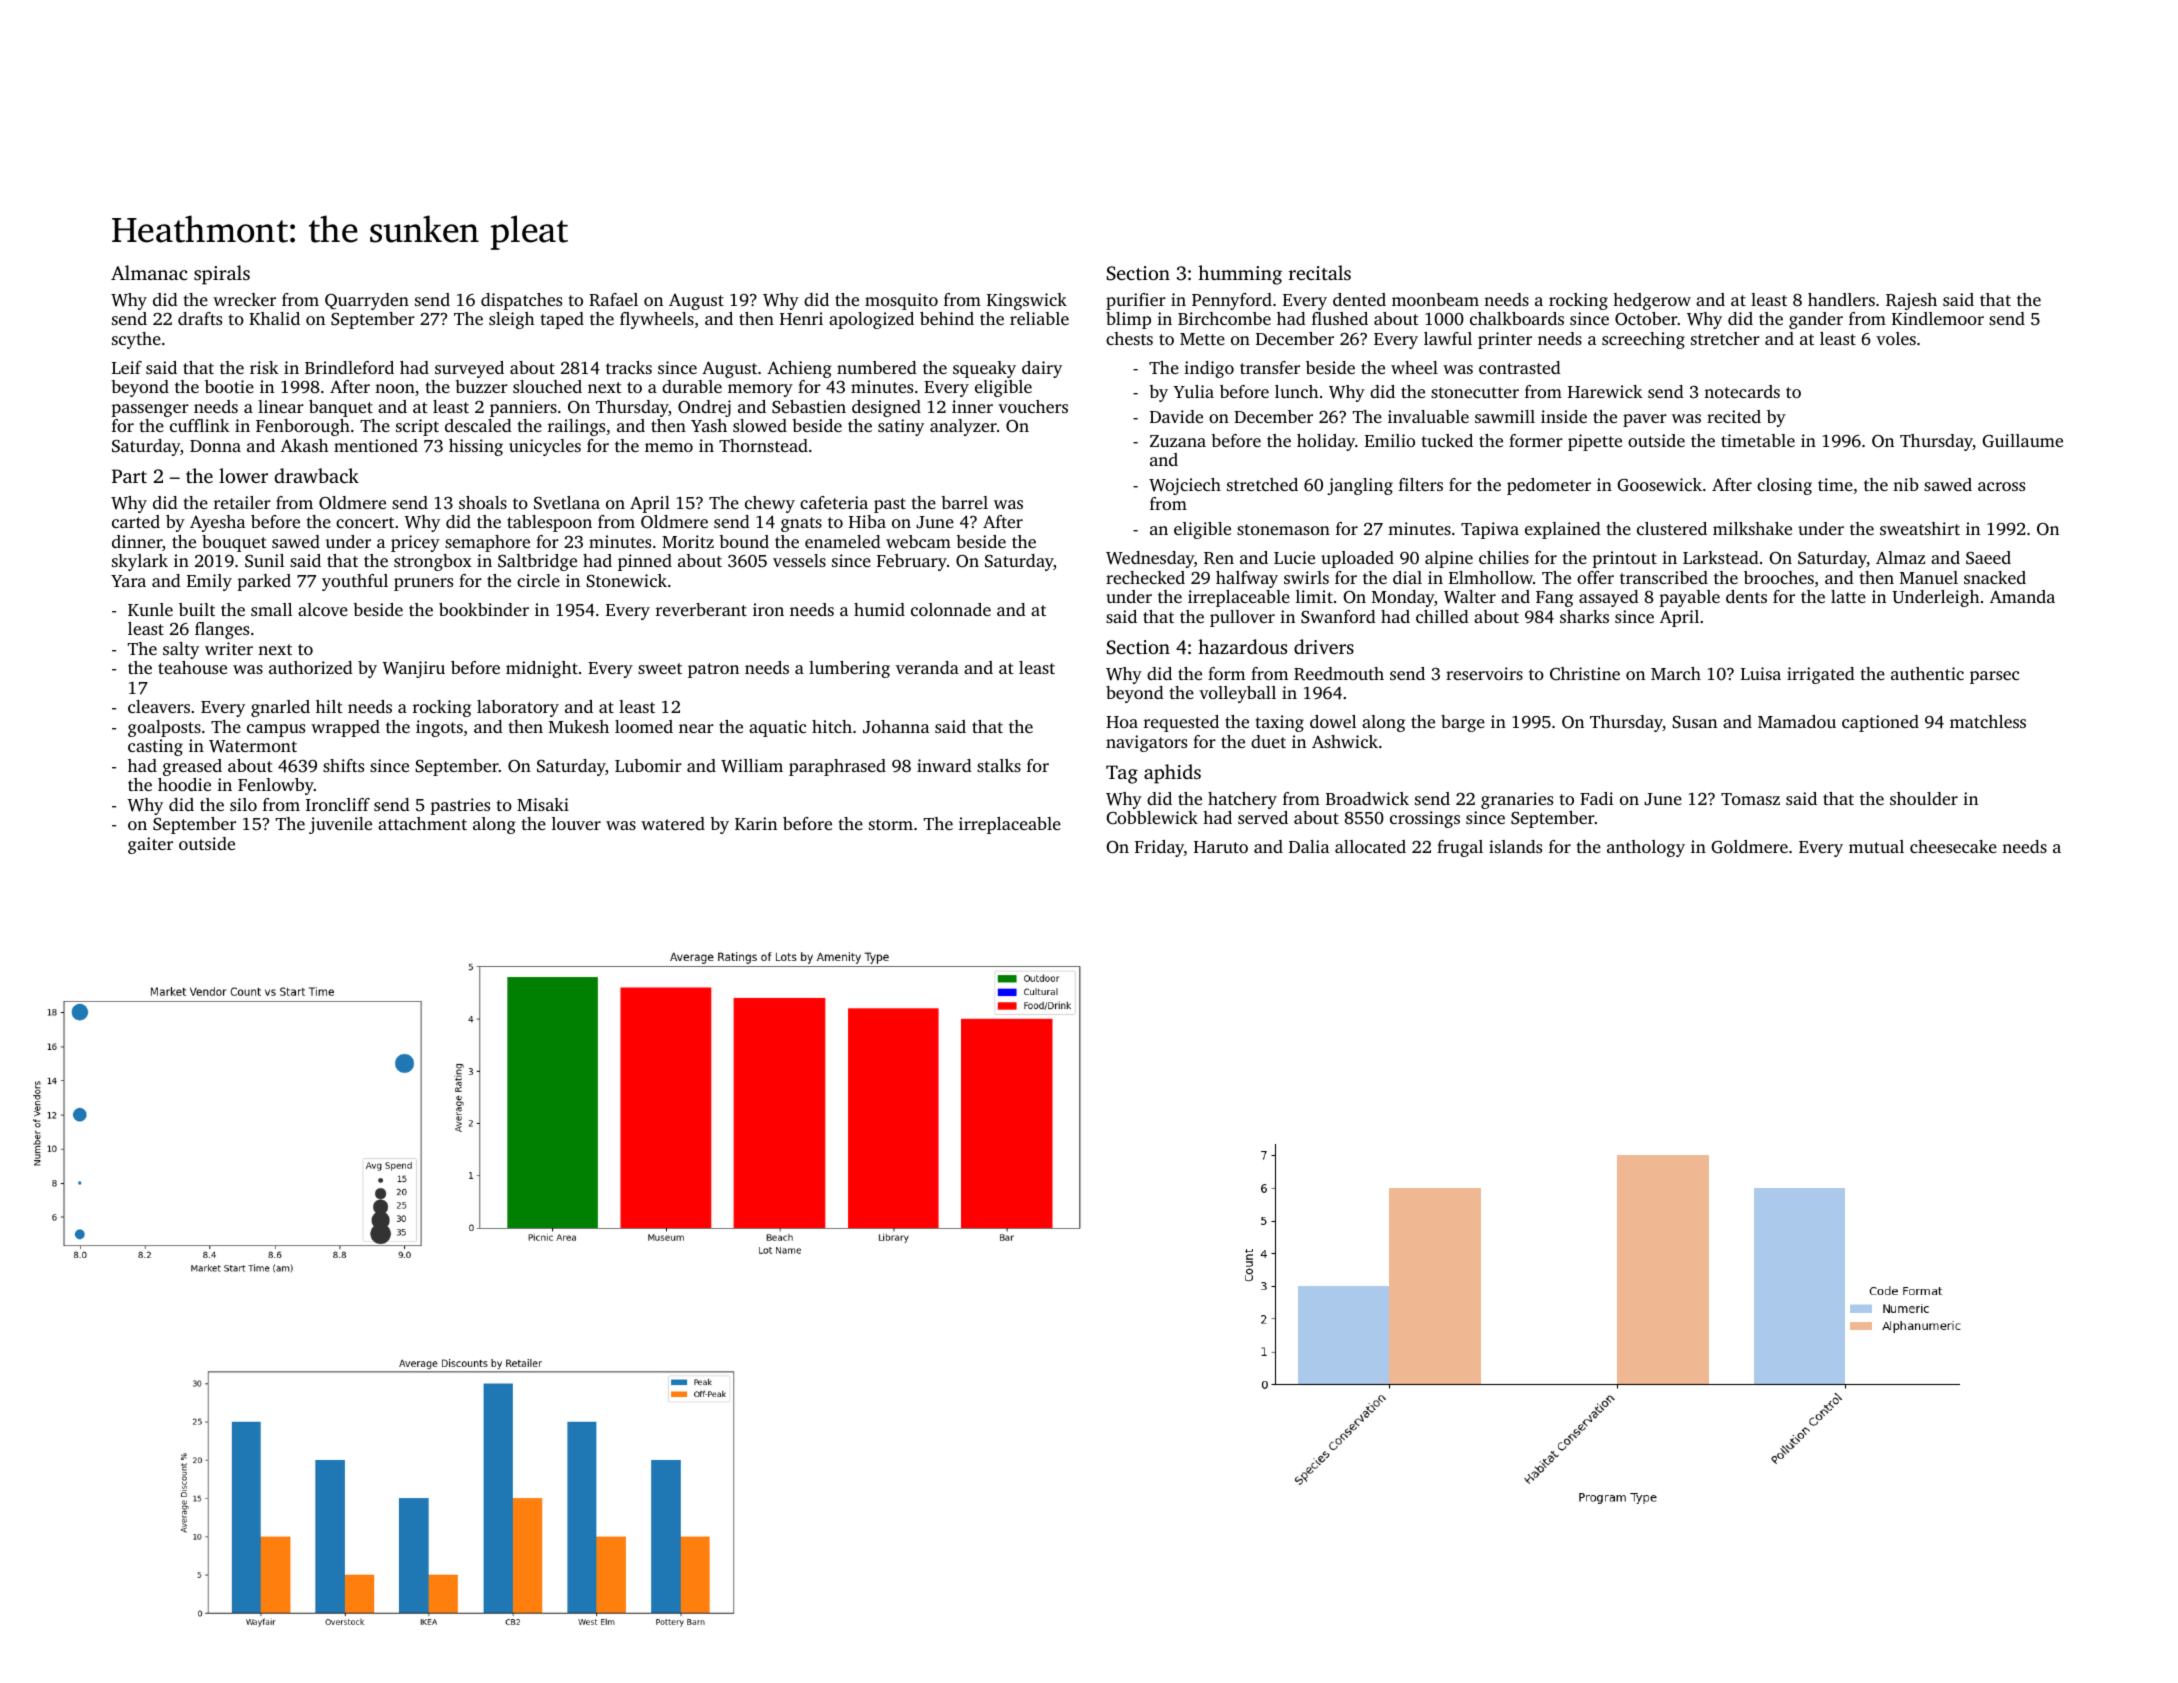 Image resolution: width=2178 pixels, height=1683 pixels. What do you see at coordinates (413, 669) in the image?
I see `Wanjiru` at bounding box center [413, 669].
